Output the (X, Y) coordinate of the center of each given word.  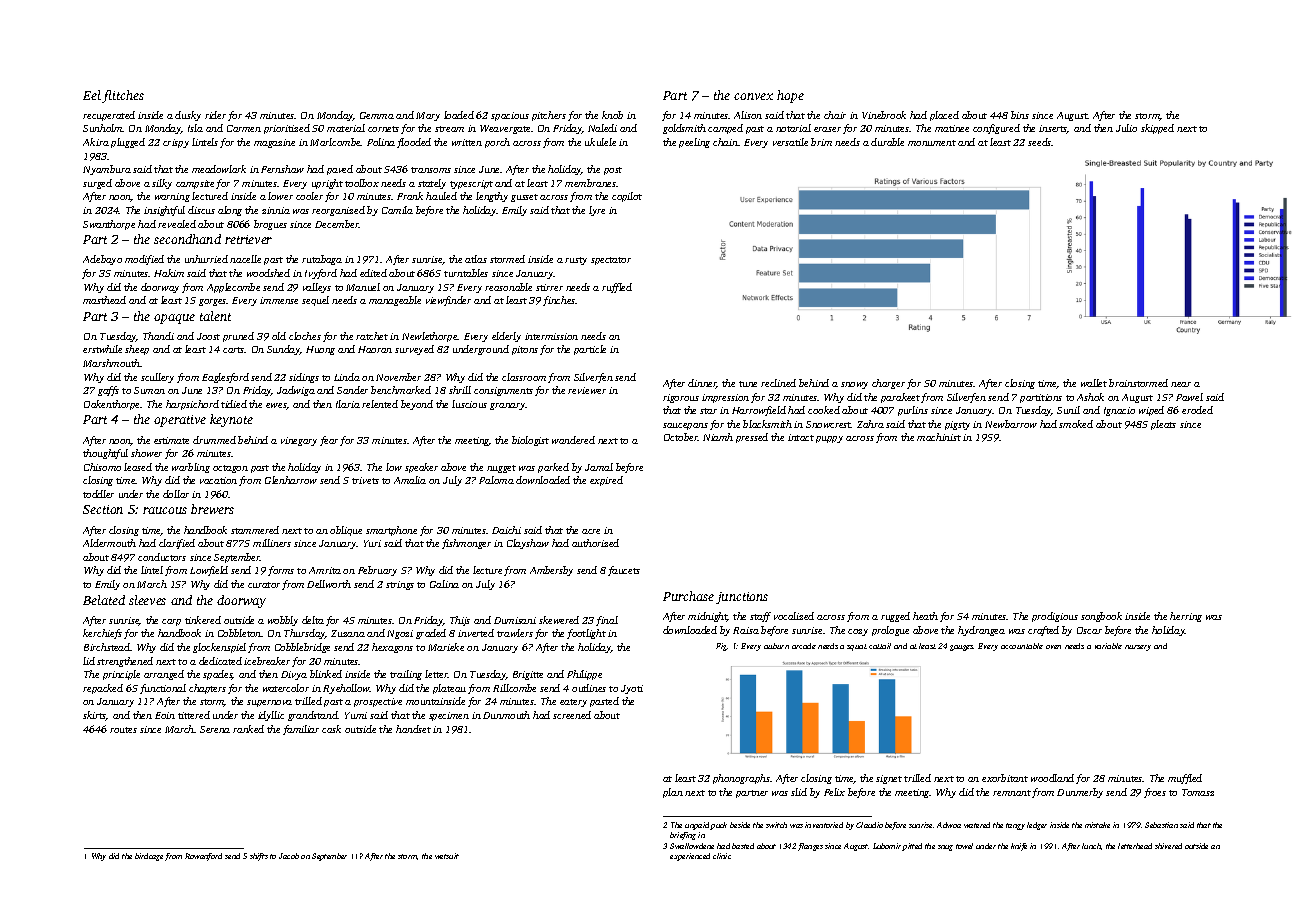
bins (1020, 115)
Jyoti (632, 689)
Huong (320, 350)
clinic (722, 856)
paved (340, 170)
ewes (276, 406)
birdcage (149, 857)
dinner (702, 384)
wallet (1094, 383)
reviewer (587, 390)
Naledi (602, 128)
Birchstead (107, 647)
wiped (1151, 411)
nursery (1138, 648)
